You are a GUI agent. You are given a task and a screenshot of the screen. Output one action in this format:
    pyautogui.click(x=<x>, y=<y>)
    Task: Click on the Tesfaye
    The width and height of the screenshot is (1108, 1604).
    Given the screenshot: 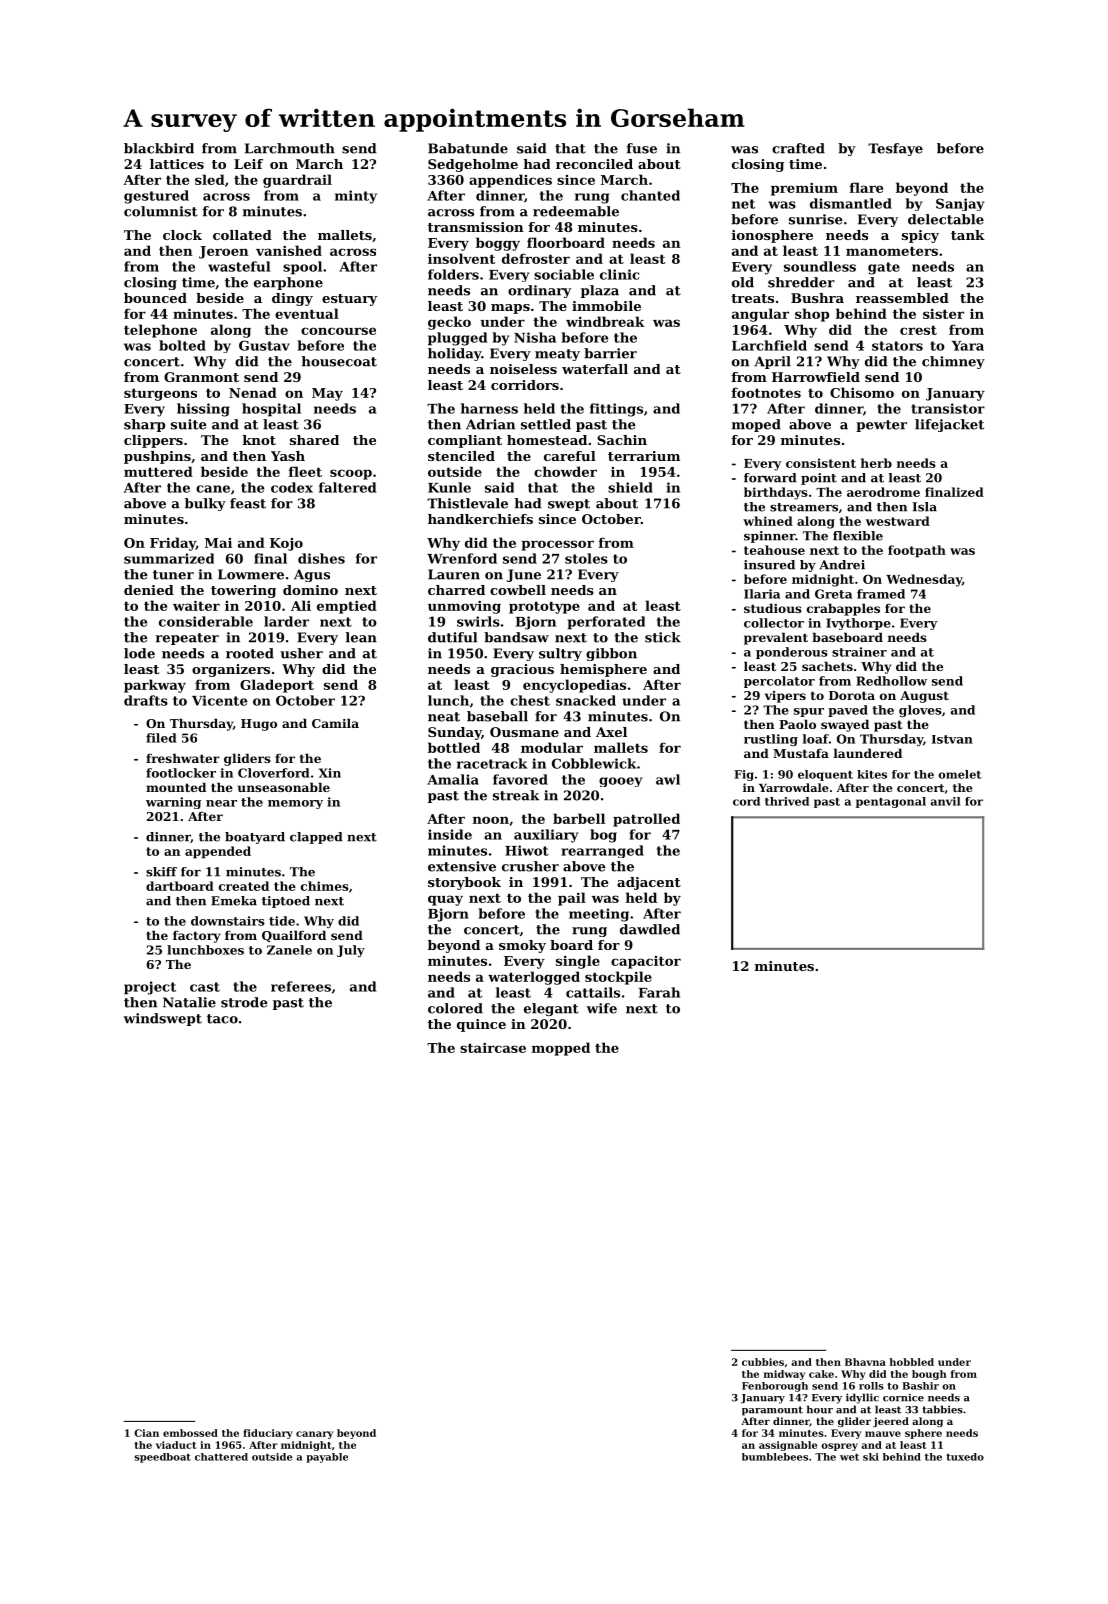 What is the action you would take?
    pyautogui.click(x=895, y=149)
